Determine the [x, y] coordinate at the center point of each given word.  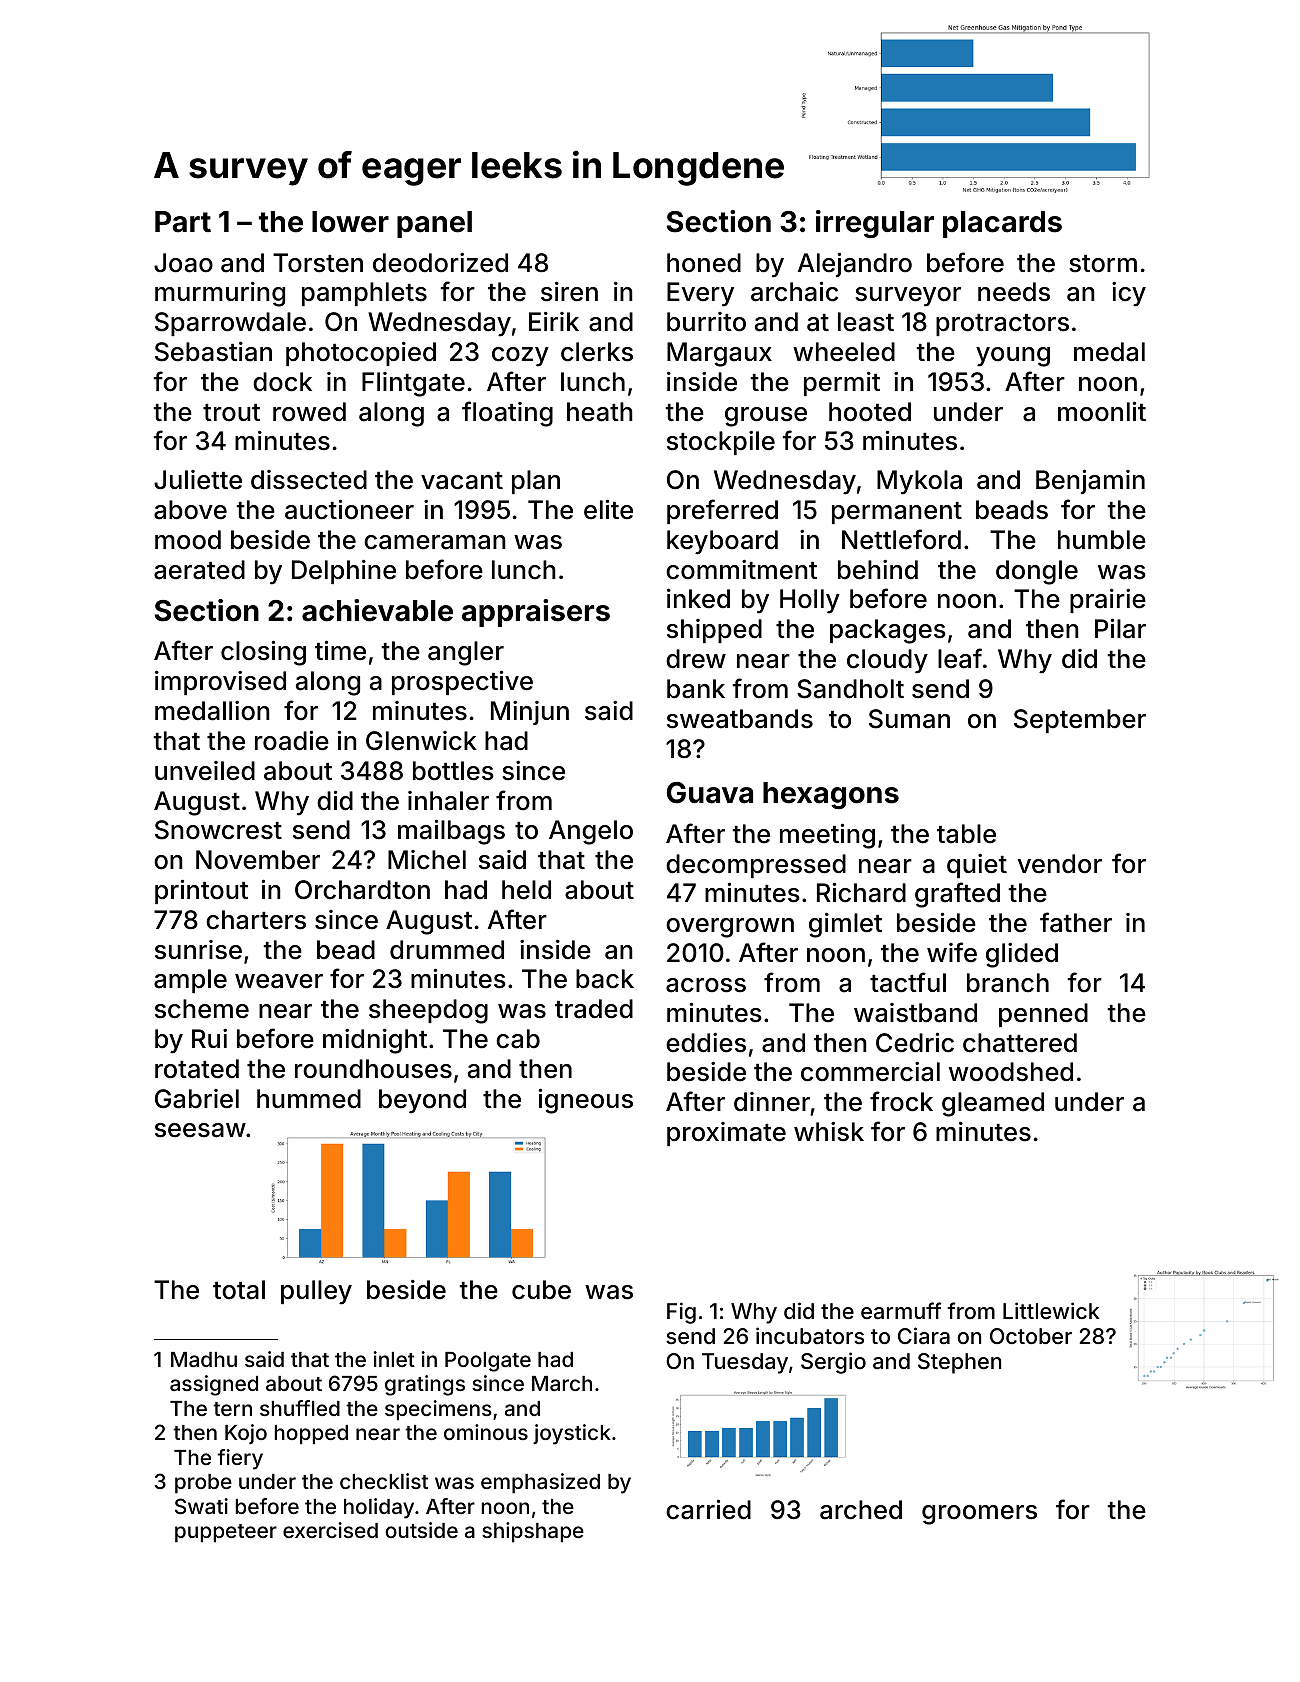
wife [952, 952]
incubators [810, 1336]
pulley [316, 1292]
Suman [909, 719]
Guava [710, 793]
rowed [309, 412]
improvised [220, 683]
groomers [979, 1515]
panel [434, 224]
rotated [197, 1069]
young [1013, 357]
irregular [875, 224]
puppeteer [226, 1533]
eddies [706, 1043]
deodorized [440, 263]
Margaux [719, 354]
